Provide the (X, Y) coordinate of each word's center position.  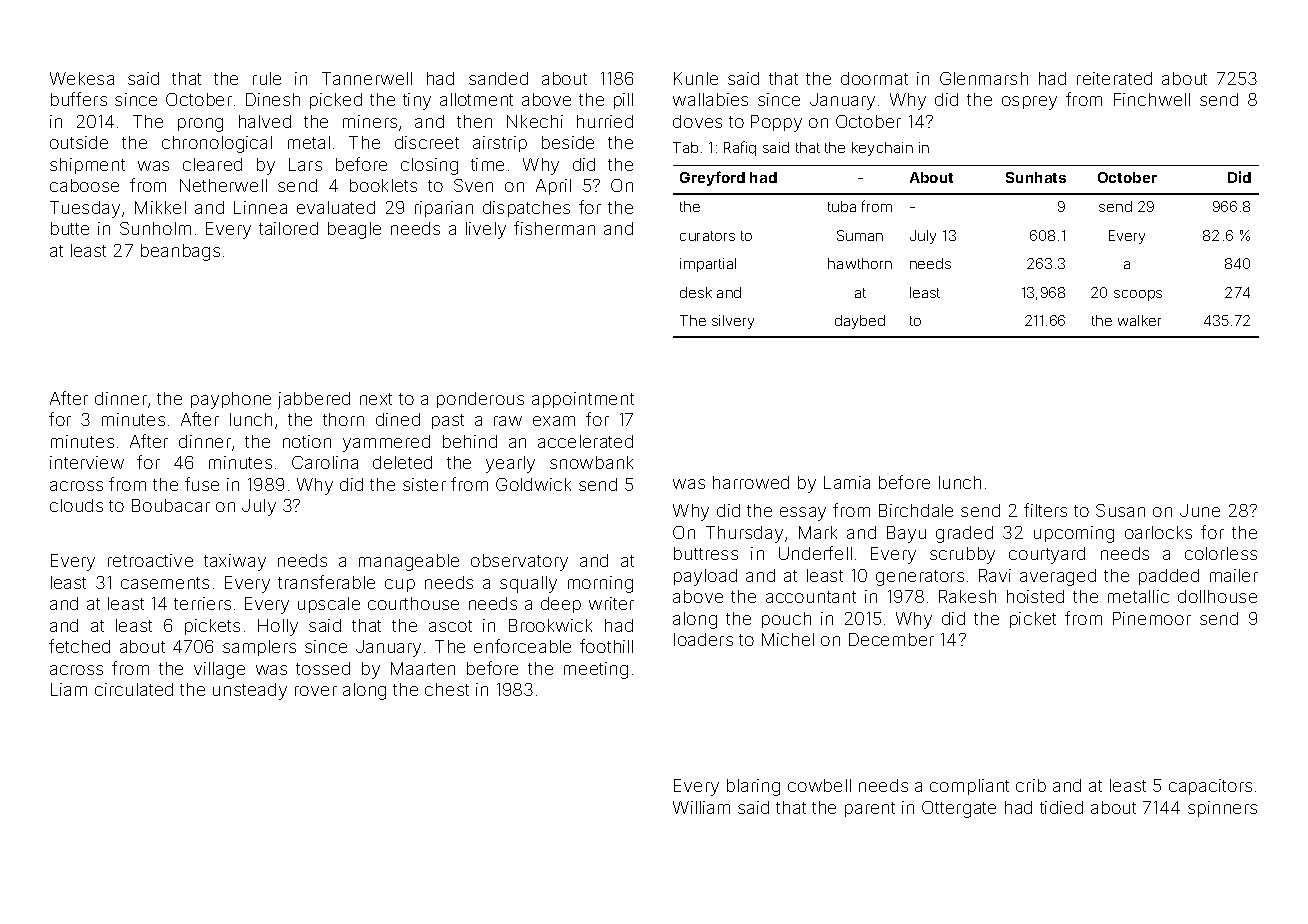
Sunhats (1036, 177)
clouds (76, 505)
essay (803, 514)
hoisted (1035, 596)
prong (200, 125)
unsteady (250, 691)
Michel (788, 639)
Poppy (776, 123)
